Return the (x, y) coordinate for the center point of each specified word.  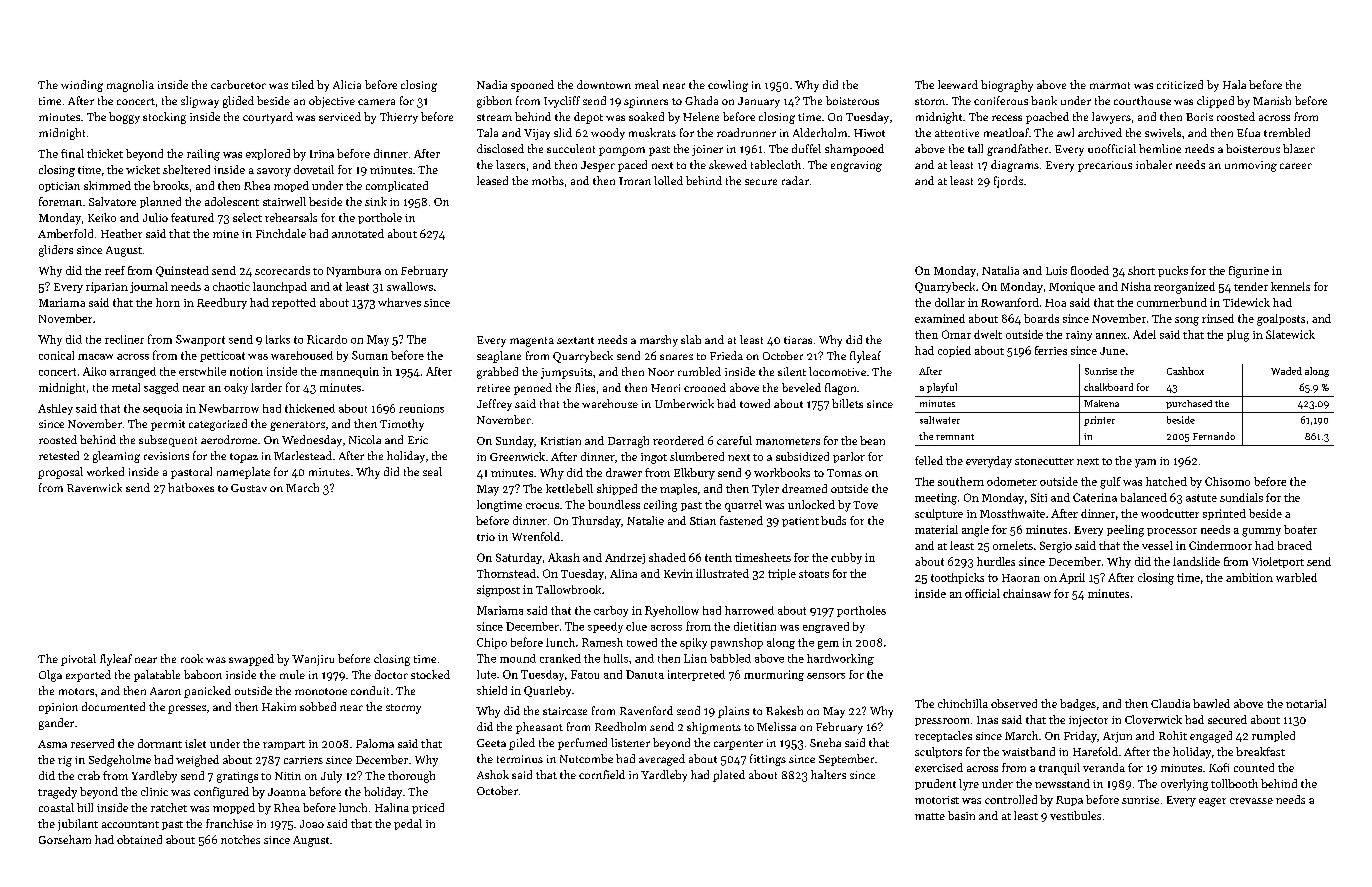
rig (65, 761)
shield (492, 690)
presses (187, 709)
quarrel (743, 506)
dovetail (314, 169)
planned (160, 202)
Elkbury (694, 474)
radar (795, 180)
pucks (1173, 271)
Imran (635, 181)
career (1296, 166)
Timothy (402, 425)
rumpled (1273, 736)
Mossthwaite (1012, 513)
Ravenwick (94, 487)
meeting (936, 499)
